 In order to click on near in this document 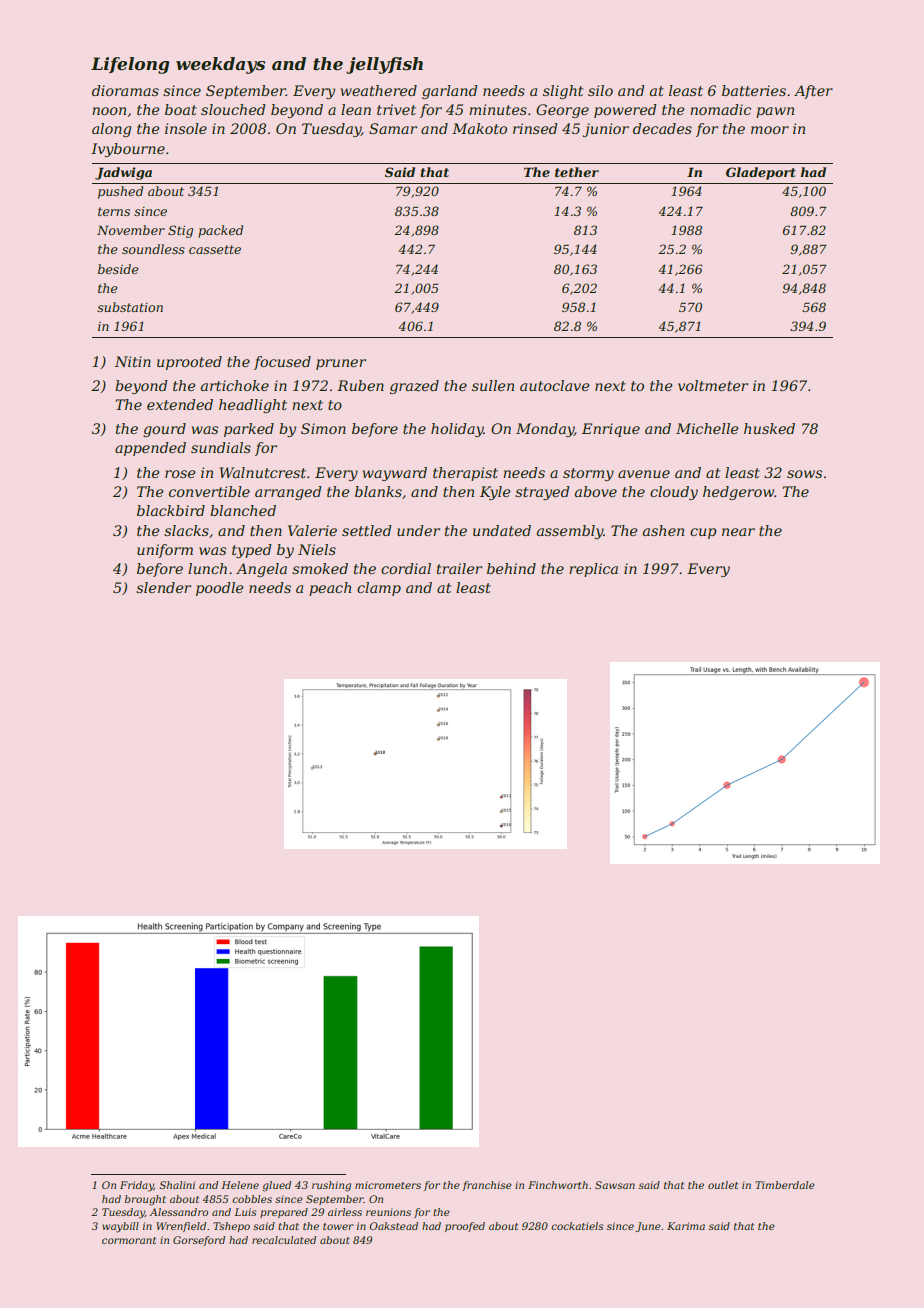, I will do `click(738, 532)`.
